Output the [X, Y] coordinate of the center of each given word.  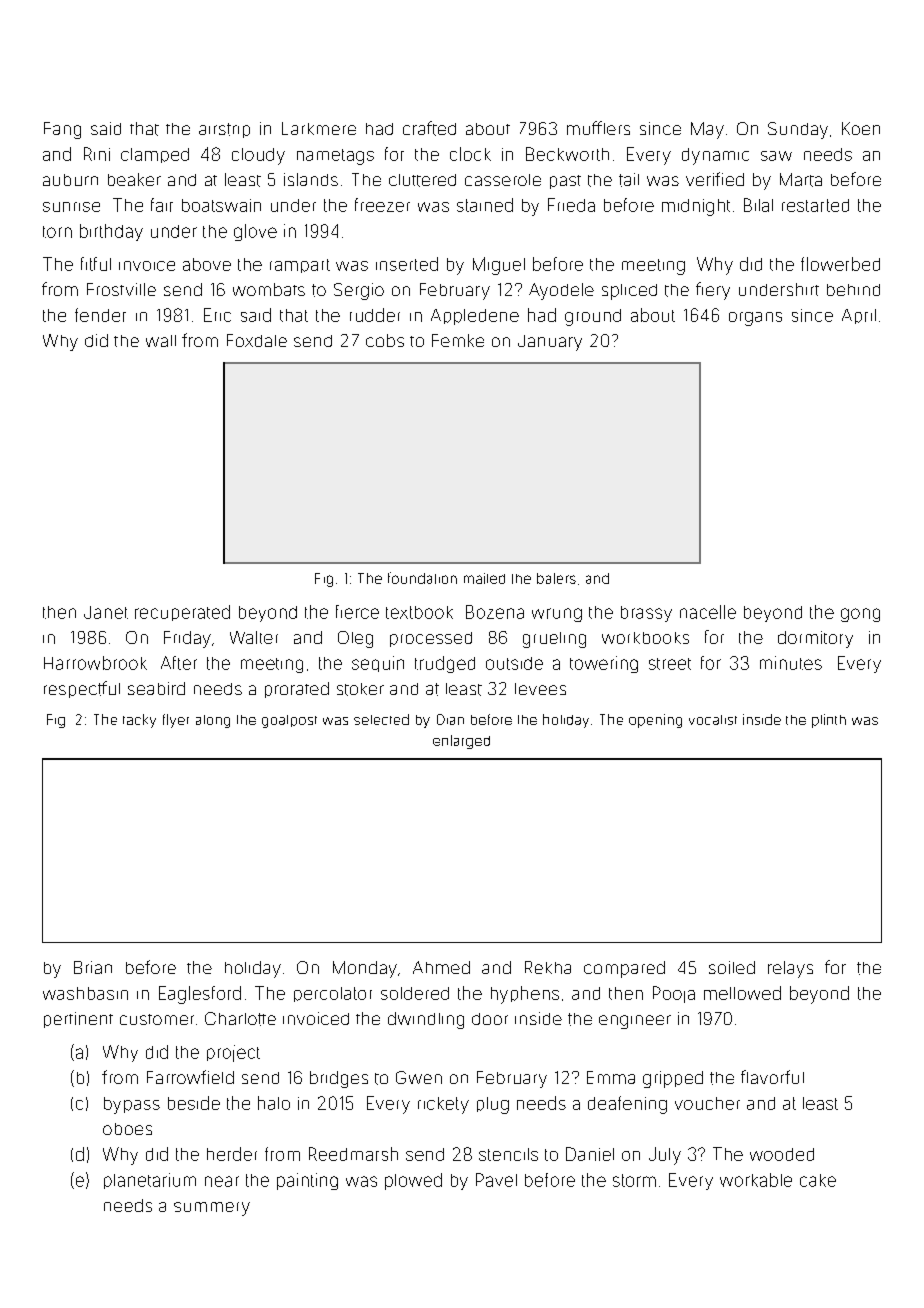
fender [100, 315]
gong [860, 615]
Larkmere [319, 128]
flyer [176, 721]
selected [381, 719]
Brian [93, 967]
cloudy [258, 156]
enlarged [461, 742]
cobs [385, 340]
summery [212, 1209]
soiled [732, 967]
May [707, 130]
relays [790, 969]
